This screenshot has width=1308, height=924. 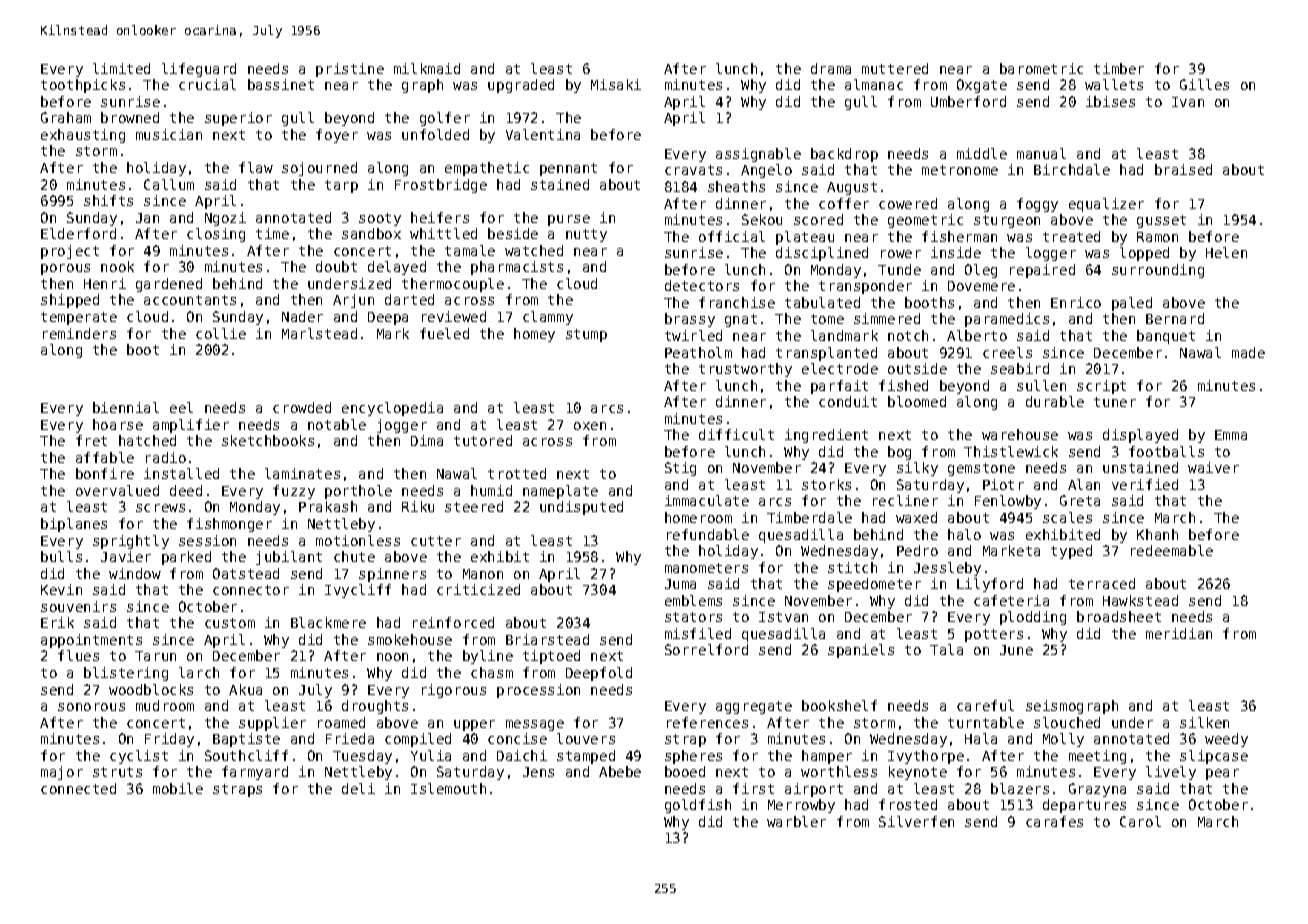 What do you see at coordinates (121, 68) in the screenshot?
I see `limited` at bounding box center [121, 68].
